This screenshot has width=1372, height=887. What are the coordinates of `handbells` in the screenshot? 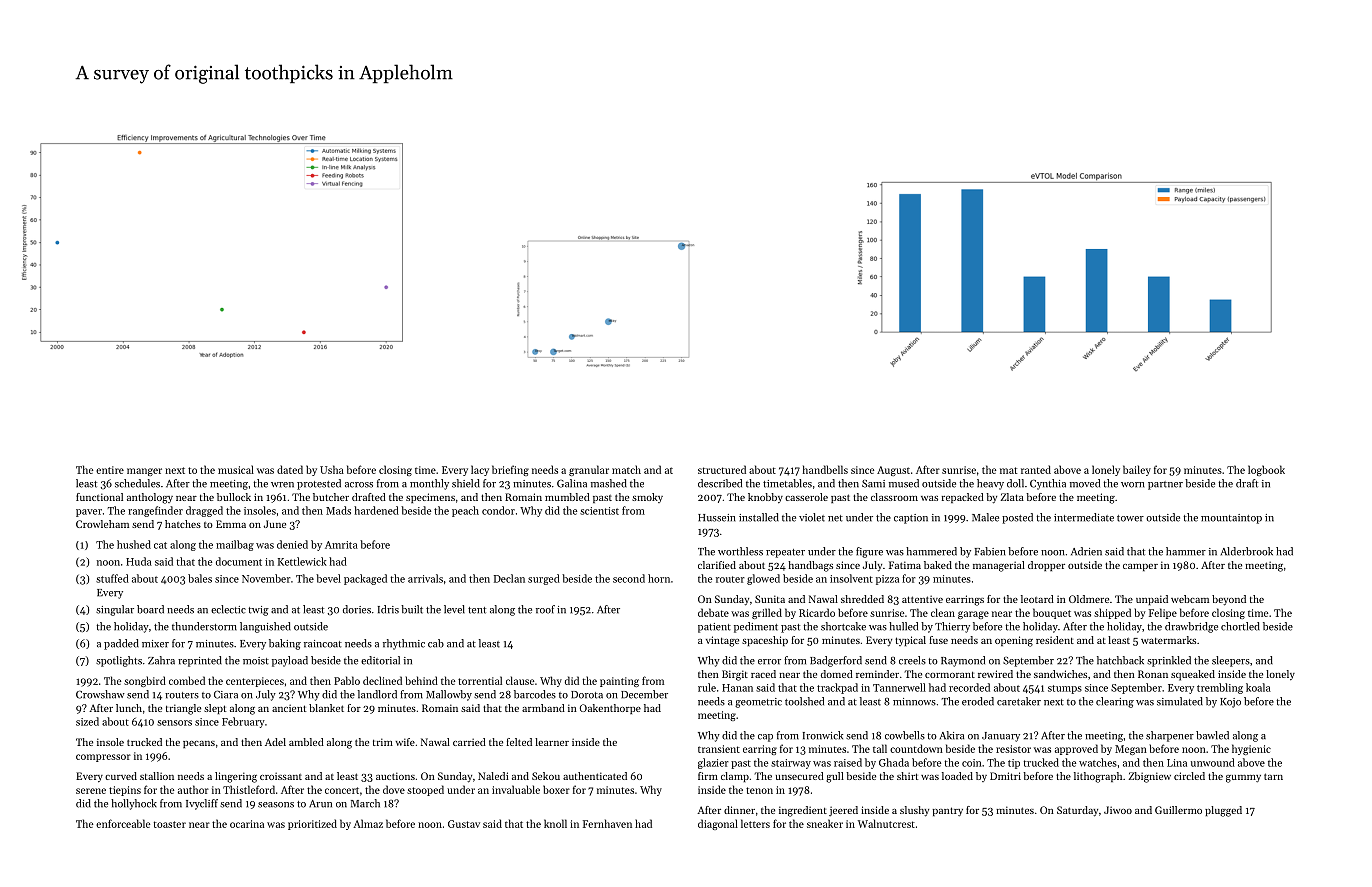 It's located at (825, 469).
